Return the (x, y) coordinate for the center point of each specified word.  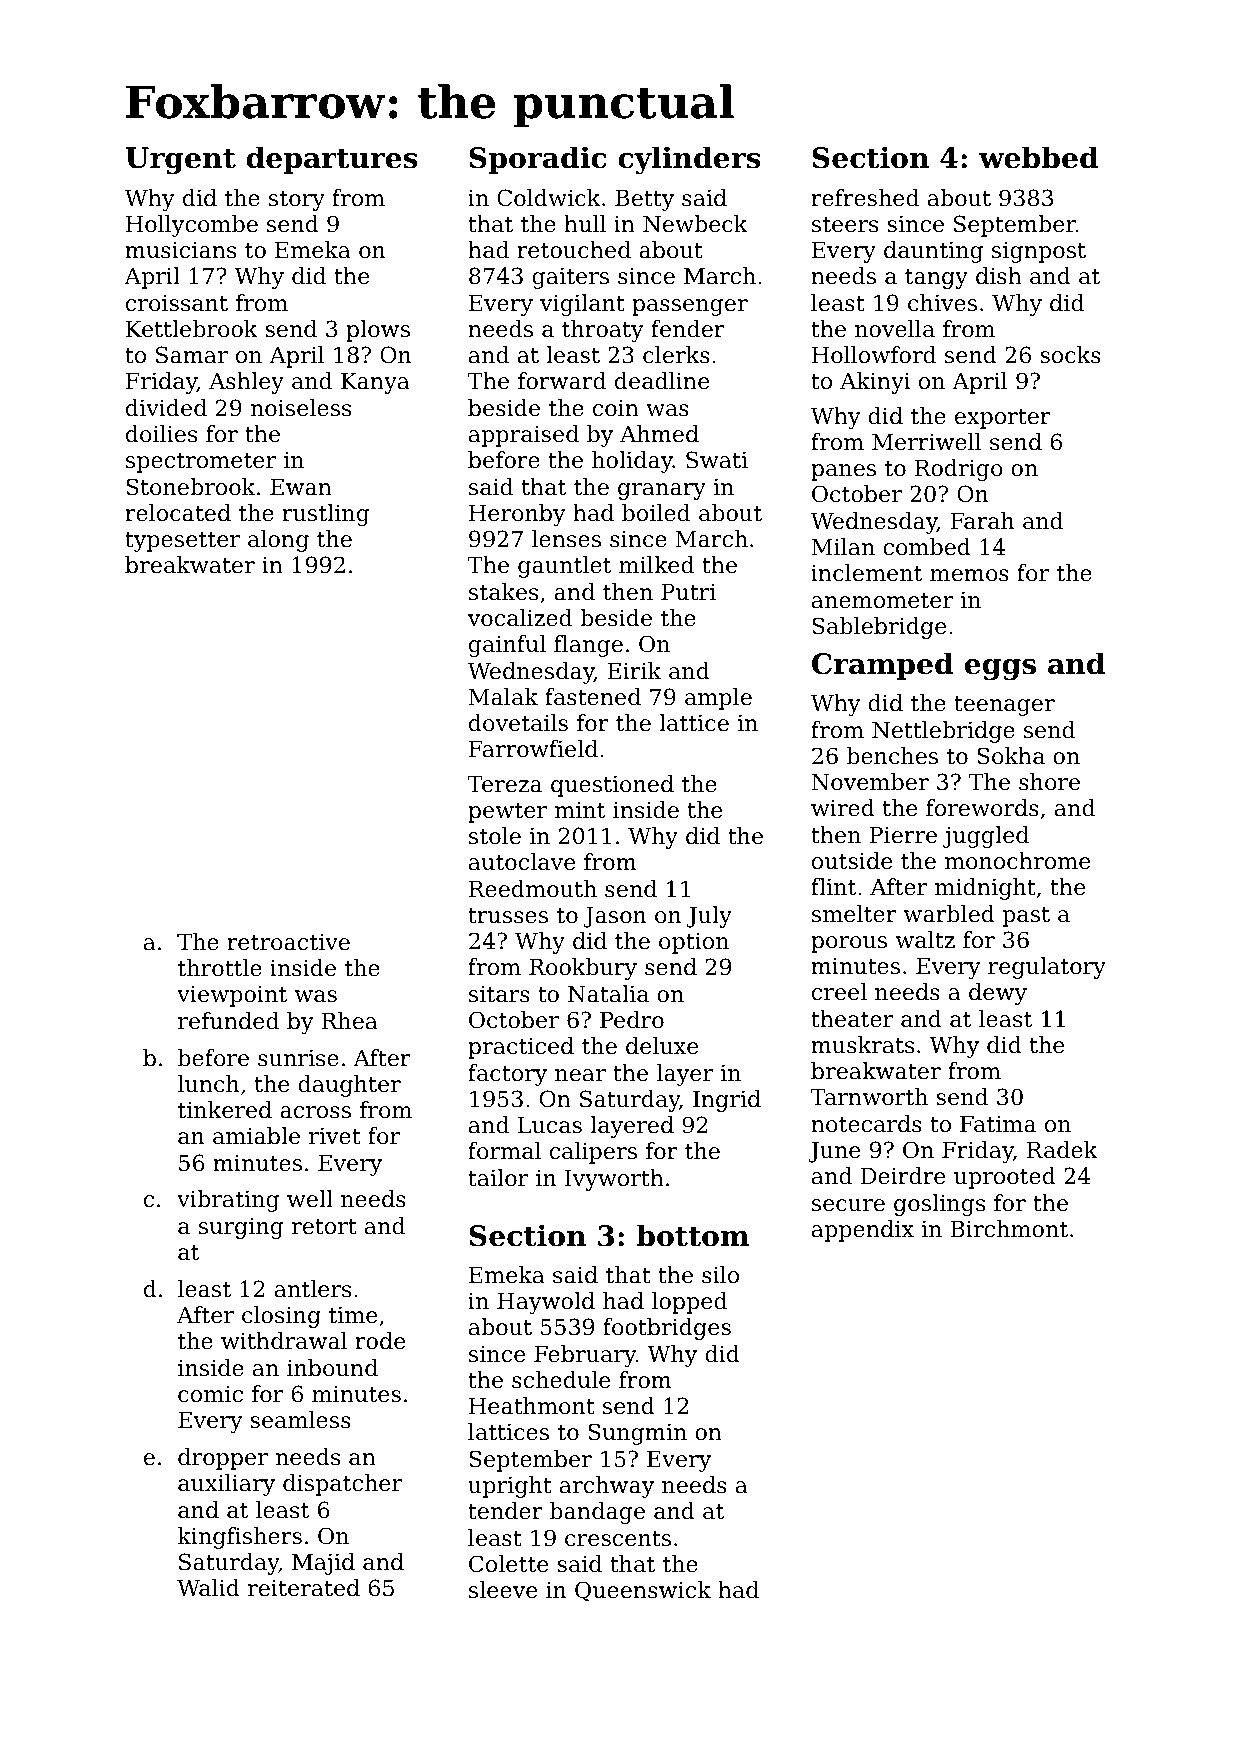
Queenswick (643, 1591)
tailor (498, 1178)
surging (241, 1228)
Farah (982, 521)
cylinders (689, 160)
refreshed (865, 198)
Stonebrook (190, 487)
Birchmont (1009, 1229)
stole (495, 836)
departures (332, 160)
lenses (566, 539)
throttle (220, 968)
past (1026, 917)
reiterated (304, 1588)
